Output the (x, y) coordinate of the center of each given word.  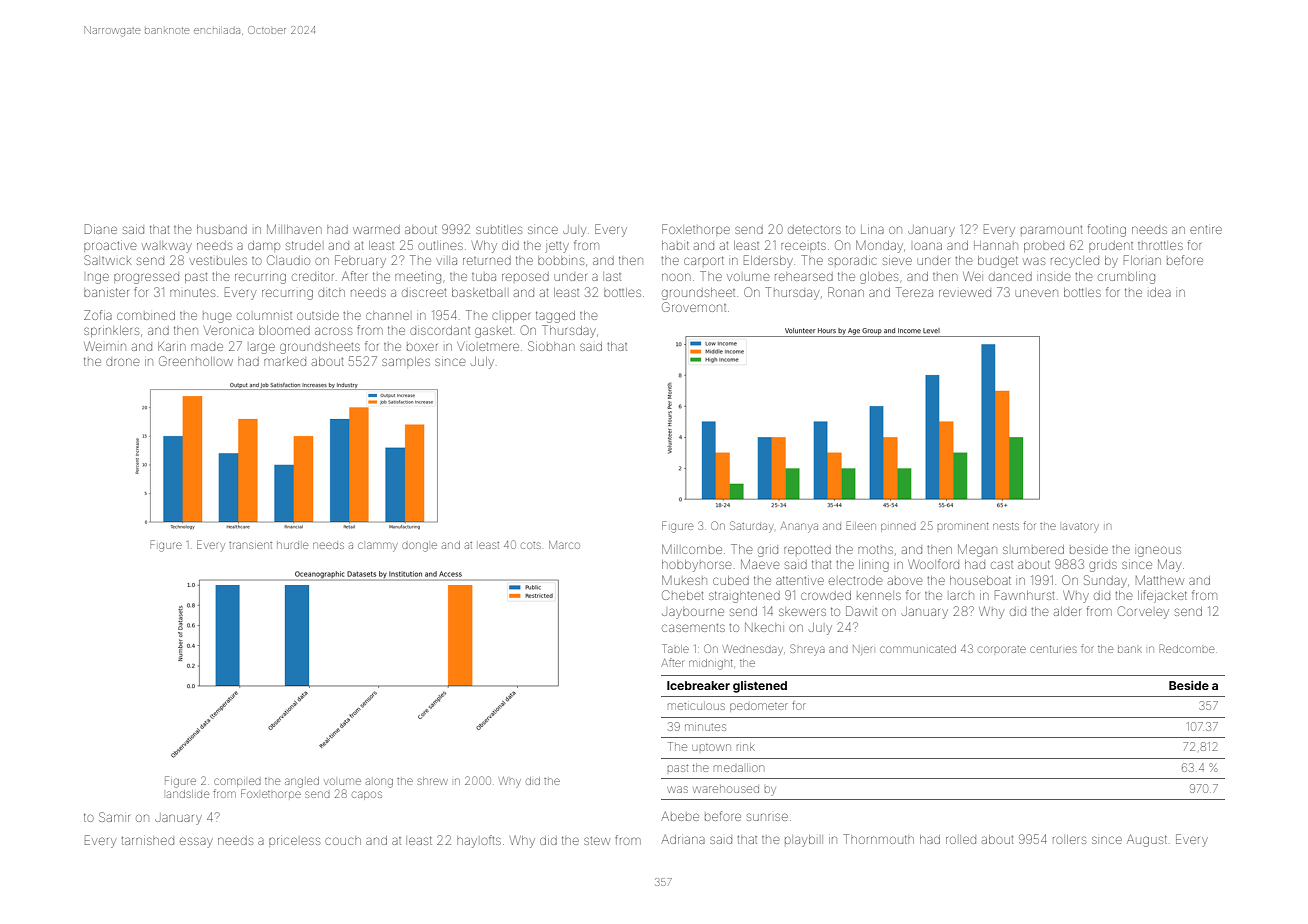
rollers (1069, 839)
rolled (961, 840)
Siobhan (551, 346)
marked (285, 361)
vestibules (218, 260)
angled (302, 782)
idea (1160, 292)
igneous (1159, 551)
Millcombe (692, 549)
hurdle (292, 545)
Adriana (683, 839)
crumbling (1126, 278)
